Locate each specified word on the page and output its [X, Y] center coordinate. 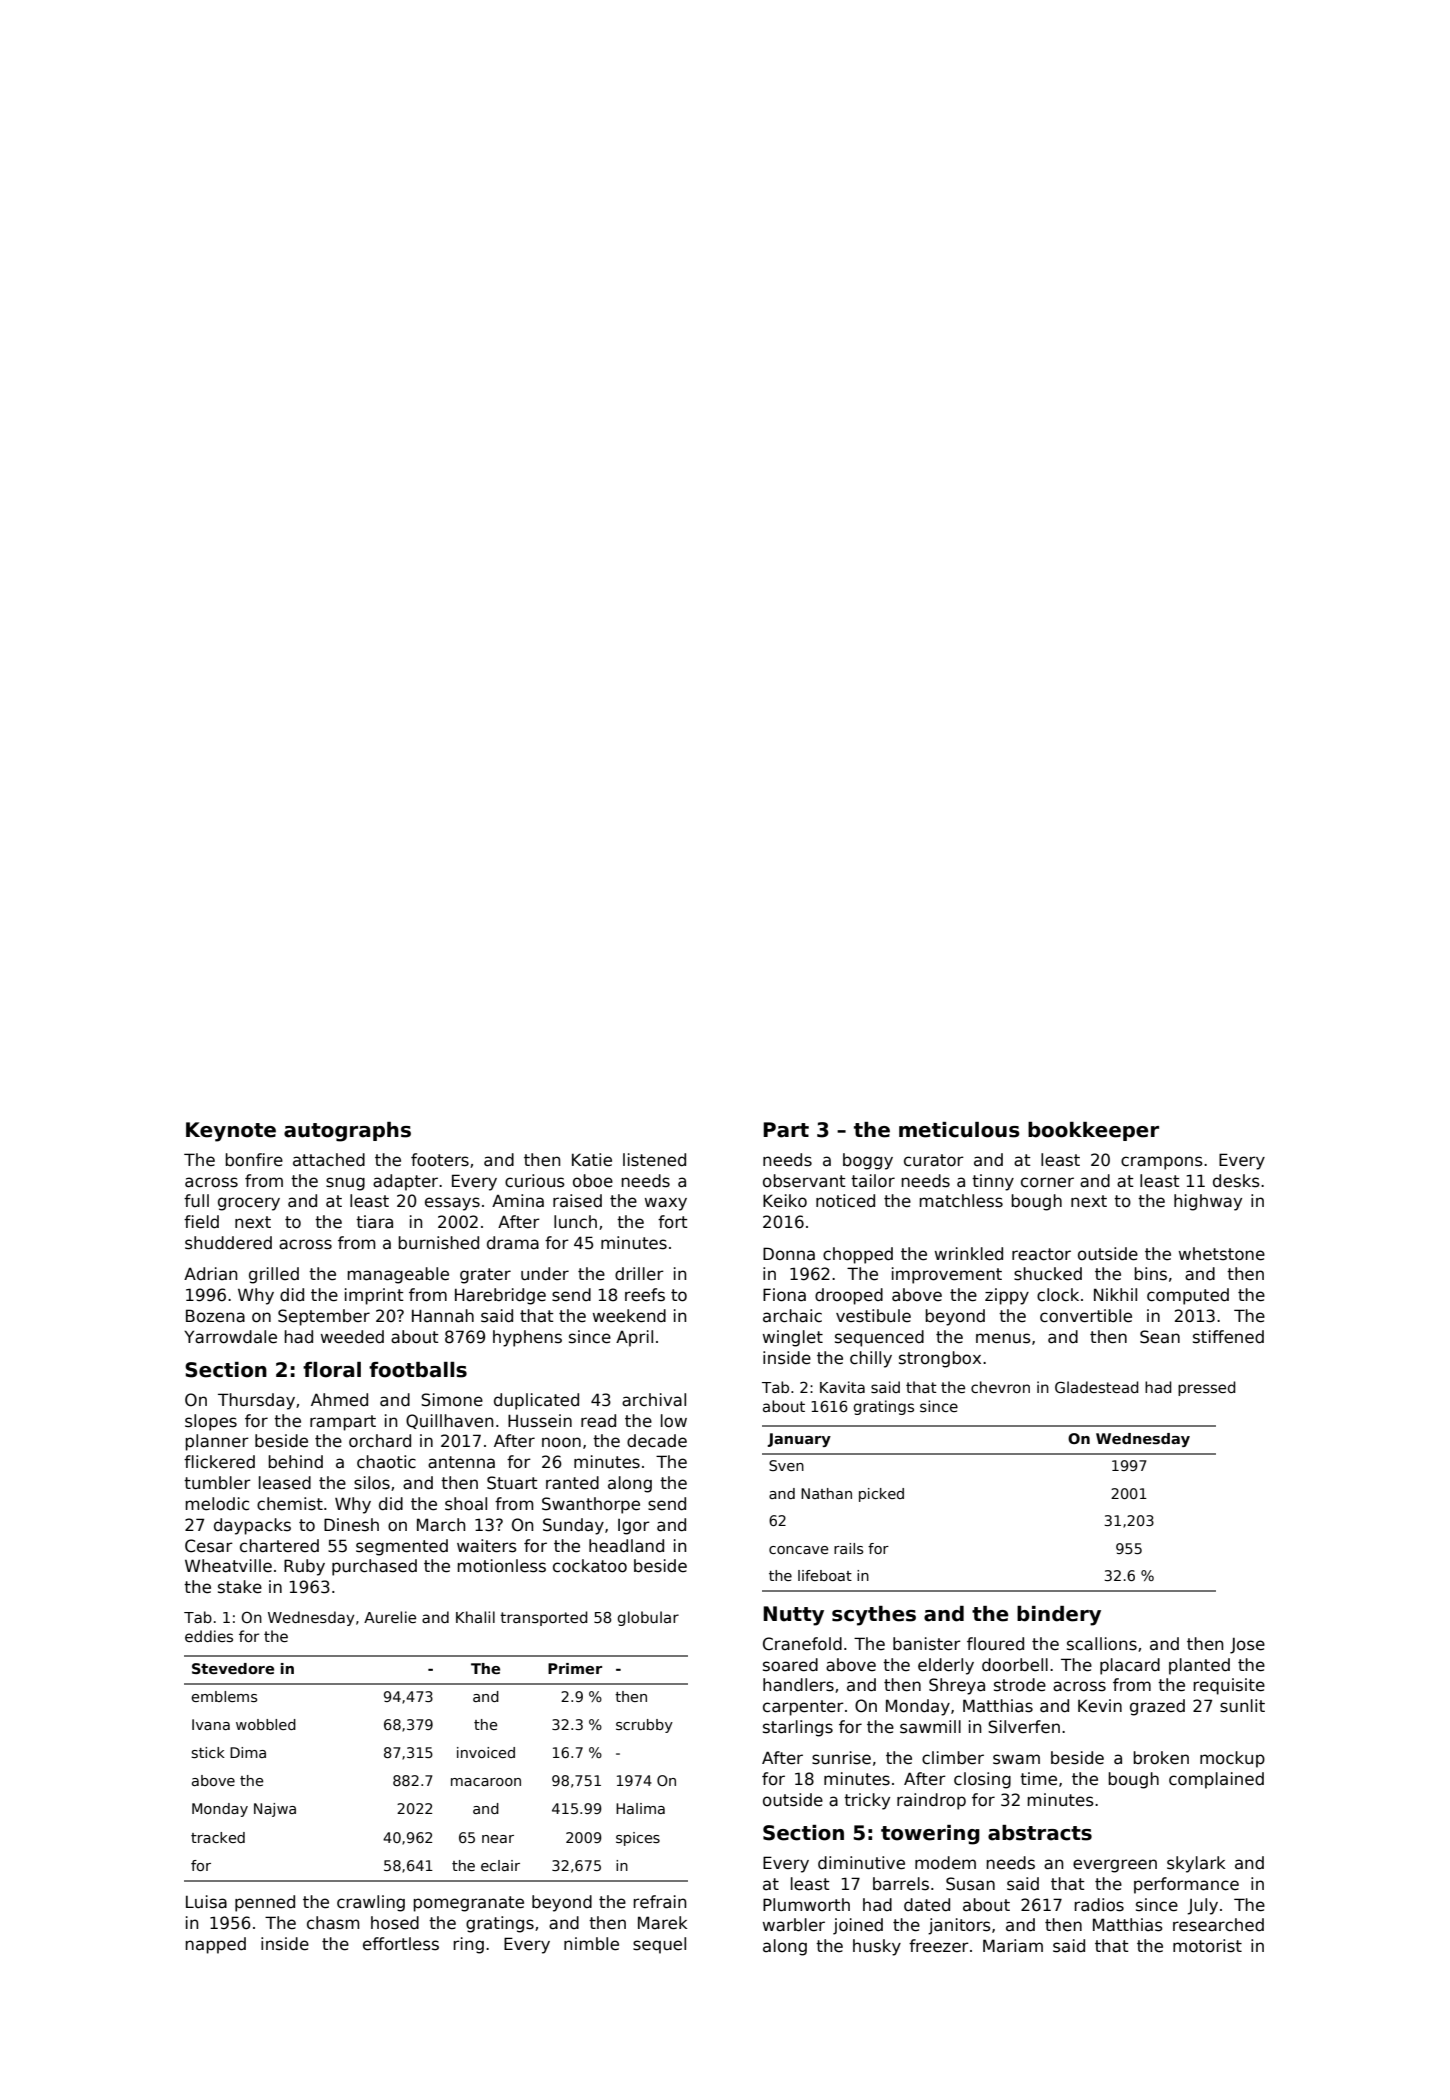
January [799, 1440]
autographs [347, 1132]
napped [215, 1945]
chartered [279, 1546]
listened [654, 1160]
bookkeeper [1093, 1131]
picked [881, 1495]
